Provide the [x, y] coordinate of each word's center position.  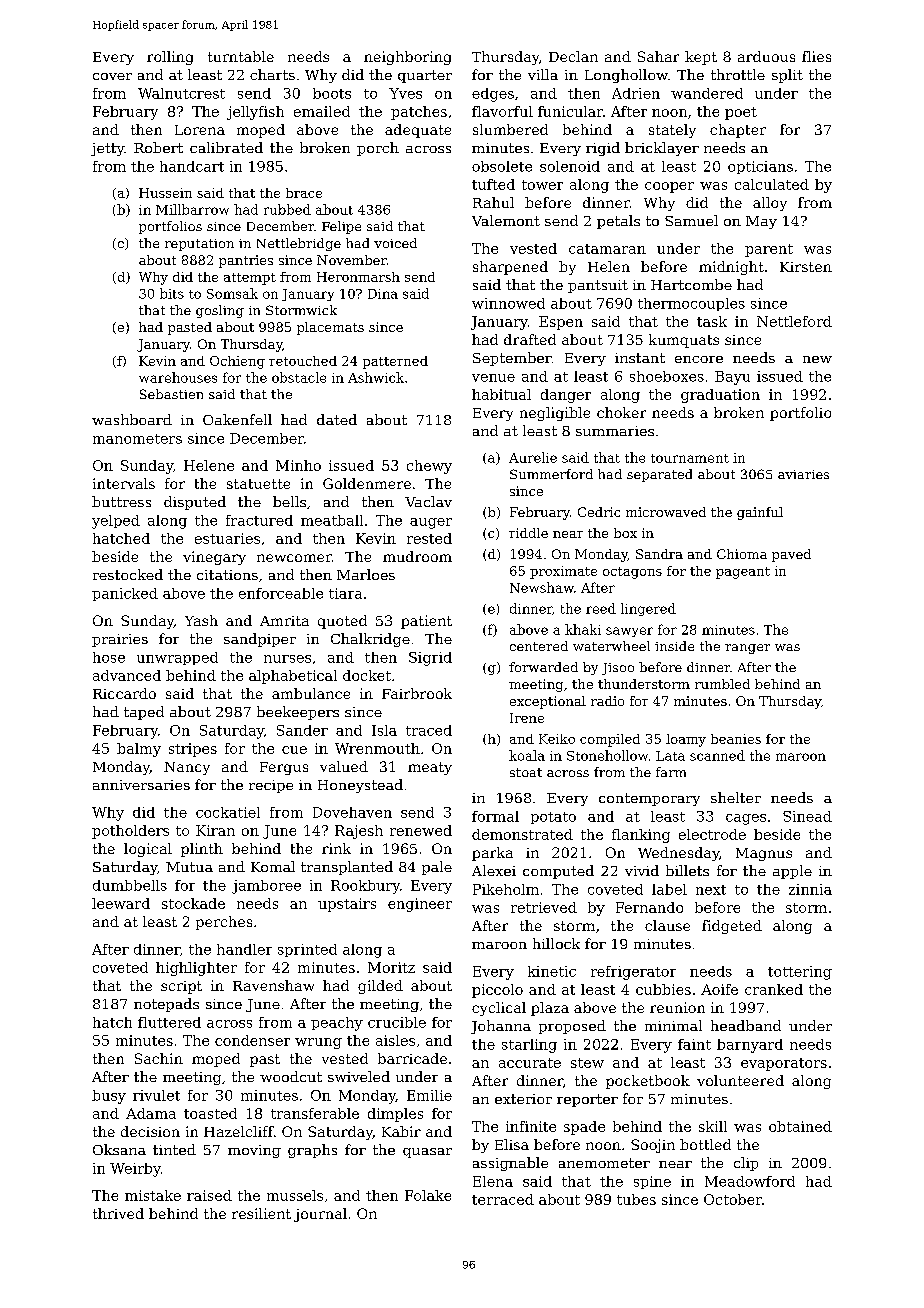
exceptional [548, 702]
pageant [743, 573]
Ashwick [376, 377]
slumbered [510, 129]
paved [791, 555]
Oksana [119, 1149]
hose [109, 657]
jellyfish [255, 113]
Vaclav [428, 501]
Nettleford [794, 321]
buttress [121, 501]
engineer [420, 905]
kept [701, 58]
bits [172, 293]
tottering [800, 973]
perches [224, 923]
